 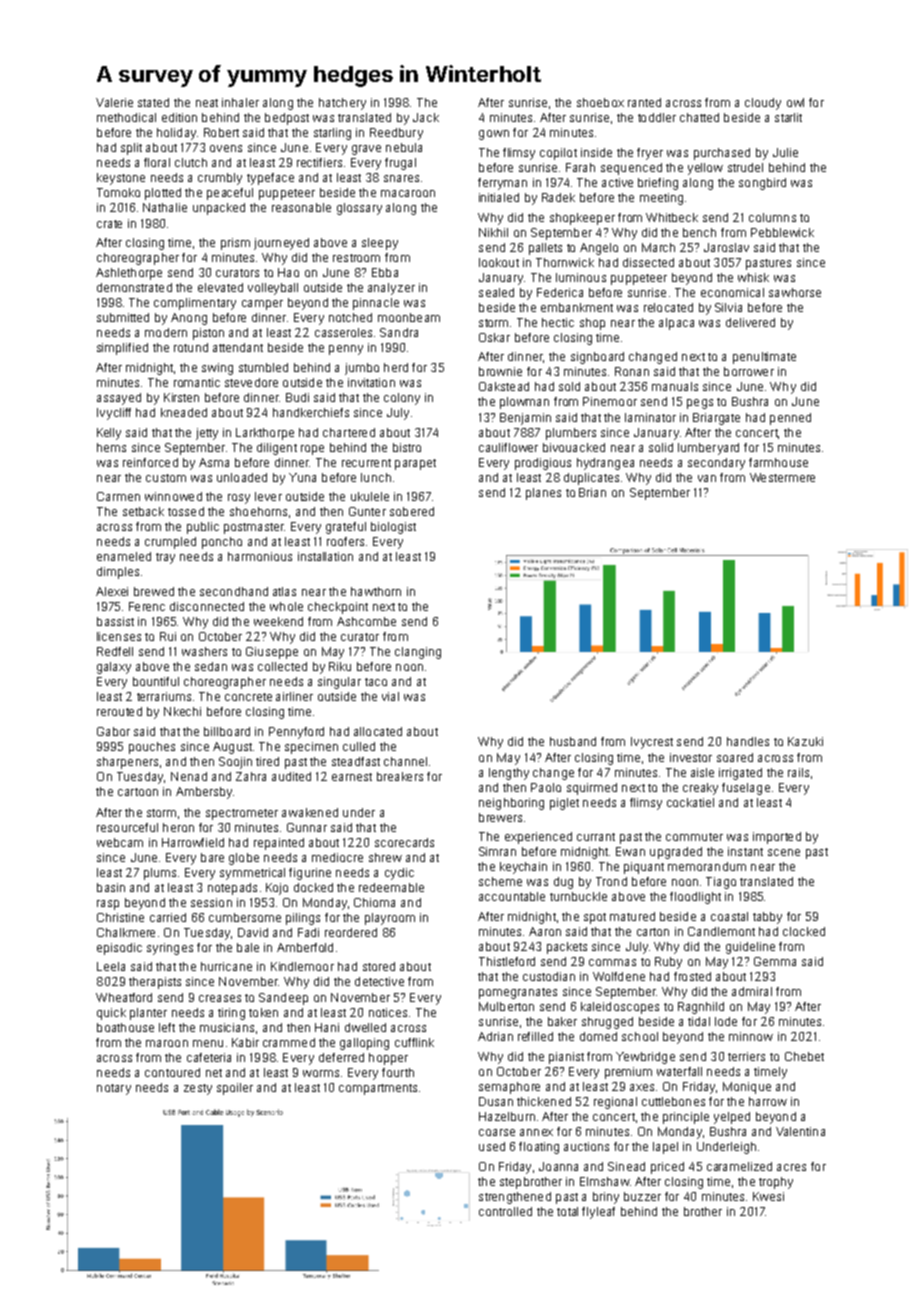 What do you see at coordinates (204, 651) in the screenshot?
I see `washers` at bounding box center [204, 651].
